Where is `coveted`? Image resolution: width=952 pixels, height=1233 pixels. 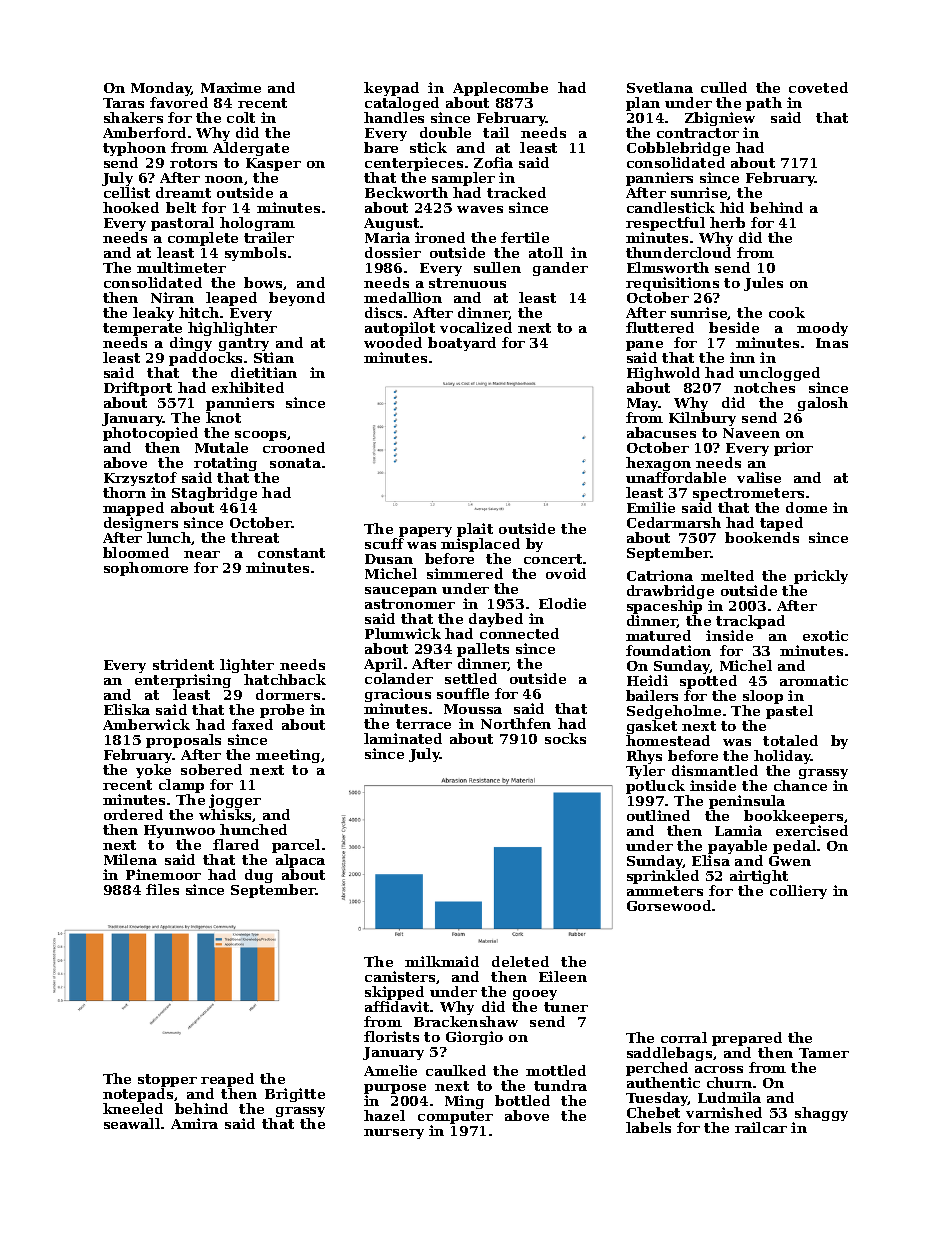
coveted is located at coordinates (818, 87).
